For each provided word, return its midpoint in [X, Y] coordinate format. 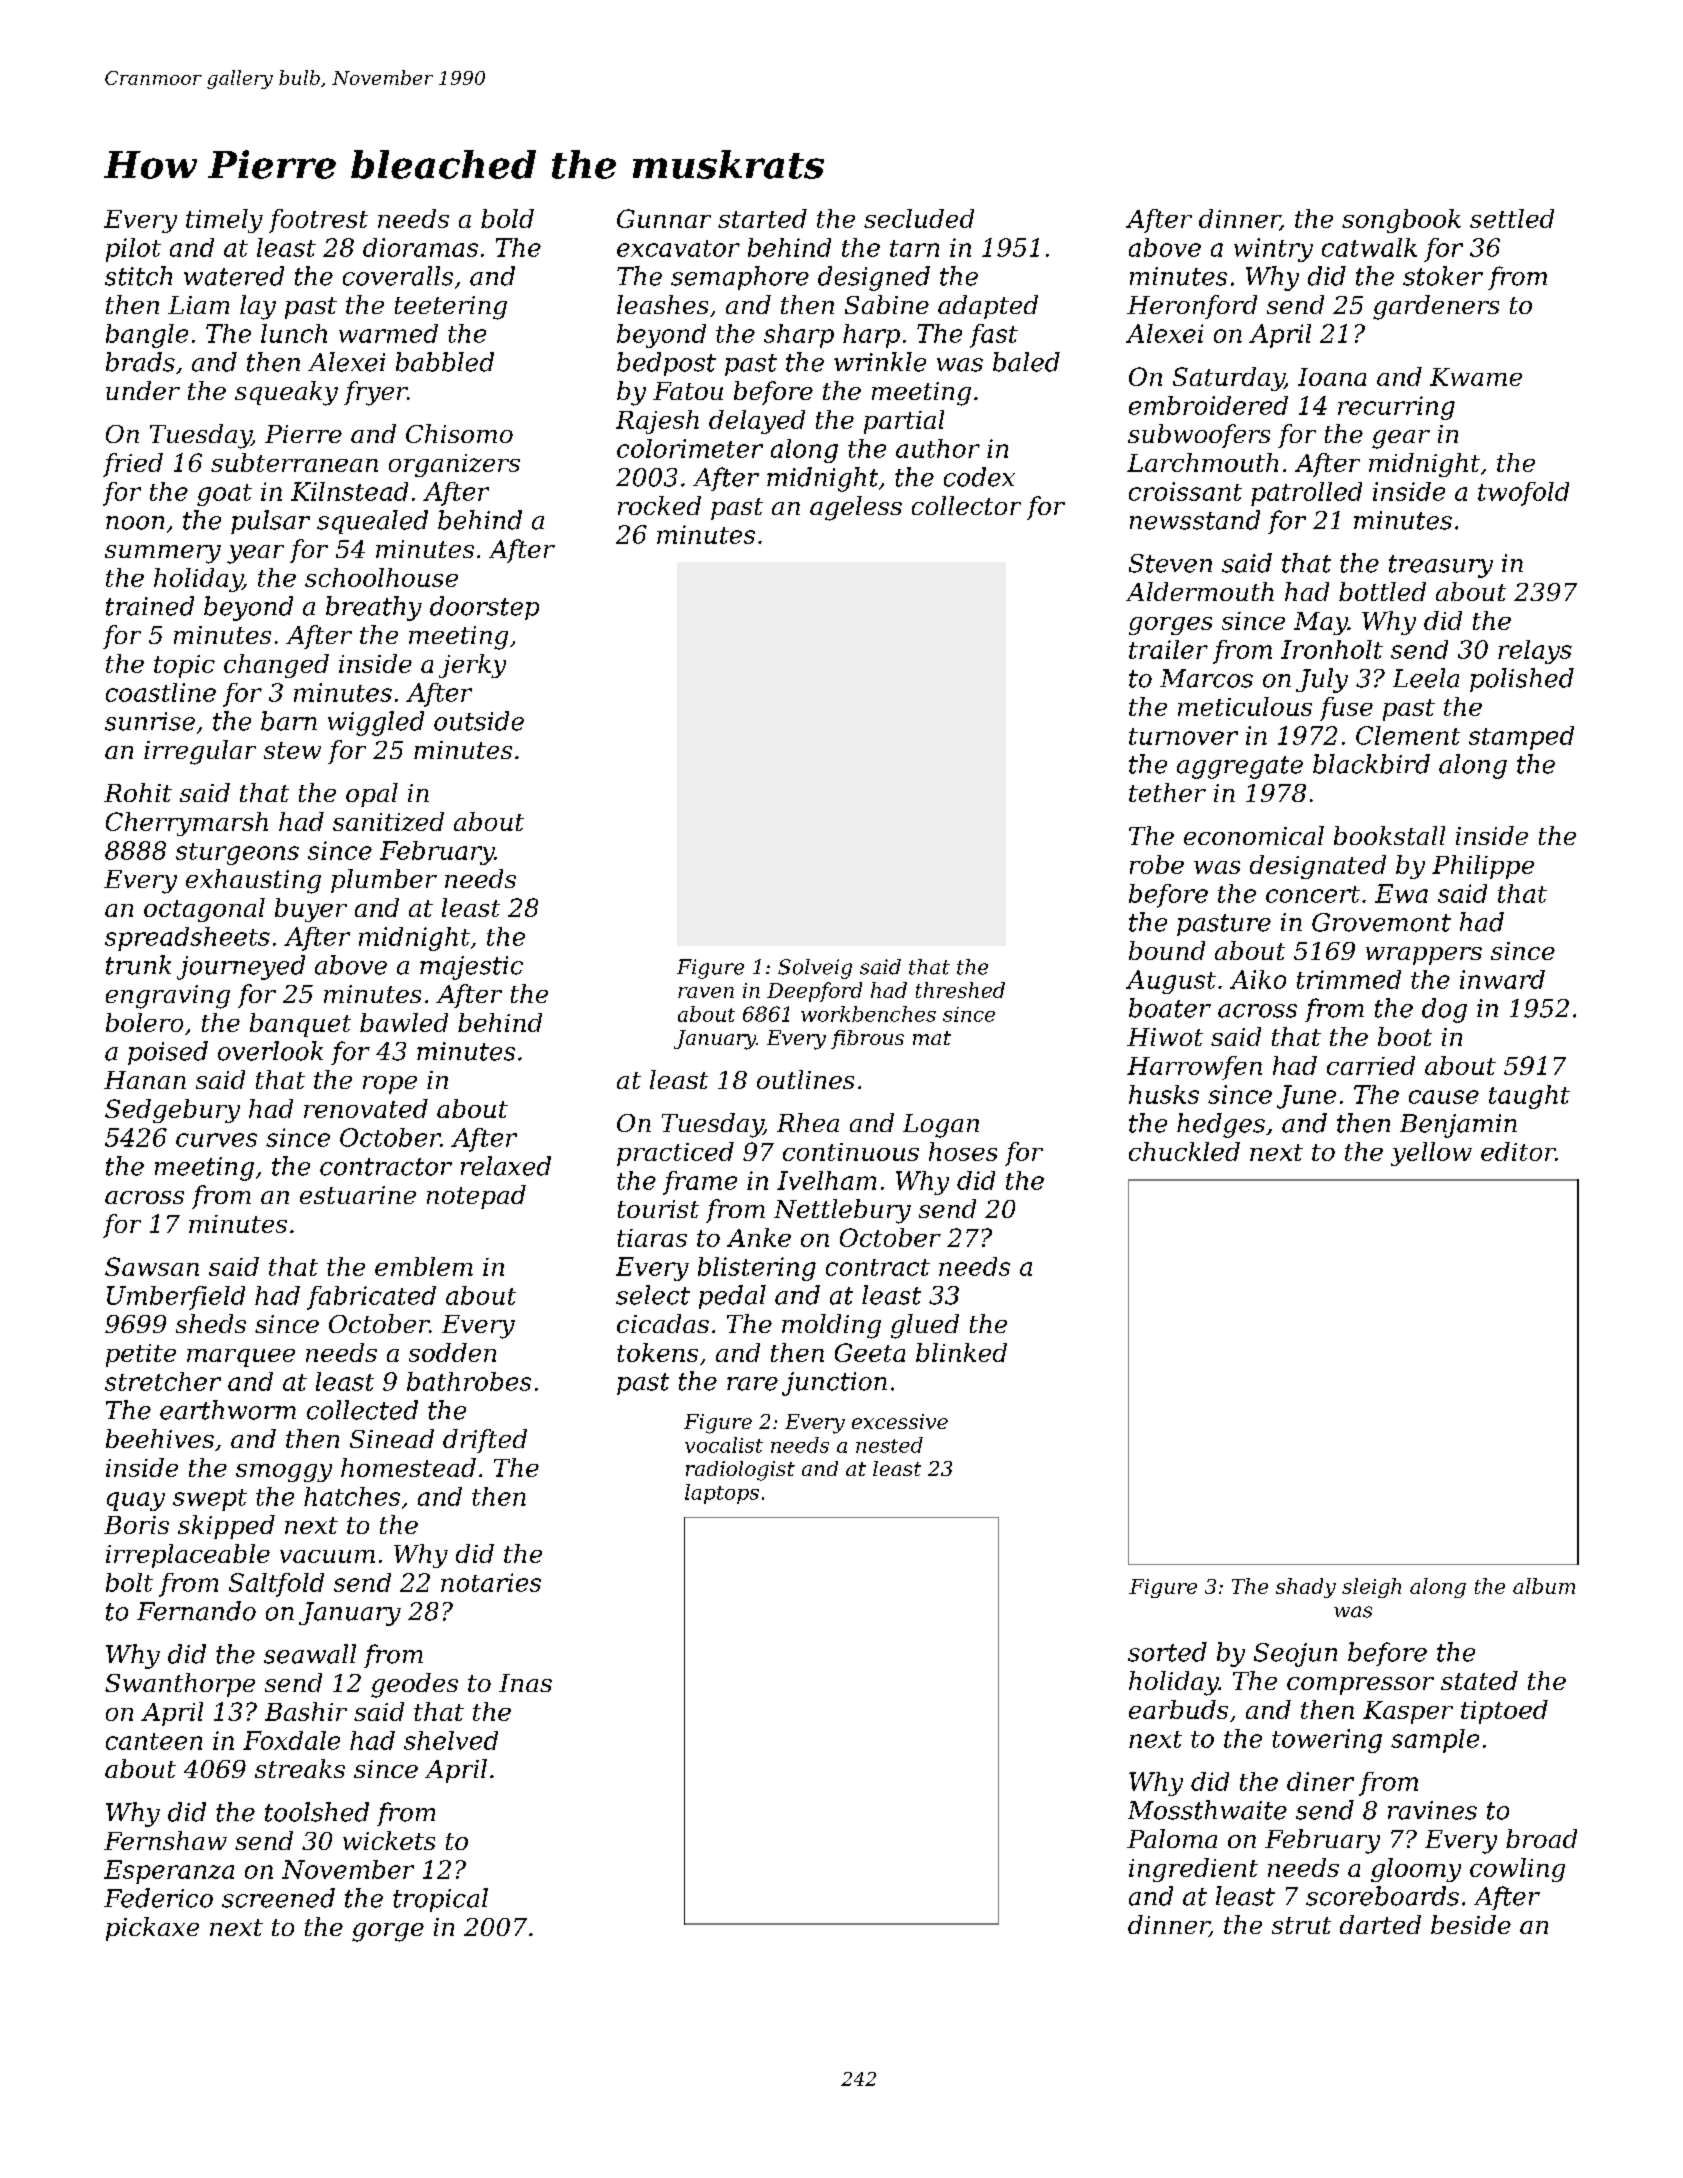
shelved [451, 1740]
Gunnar [664, 218]
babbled [445, 362]
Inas [525, 1683]
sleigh [1371, 1588]
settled [1512, 218]
